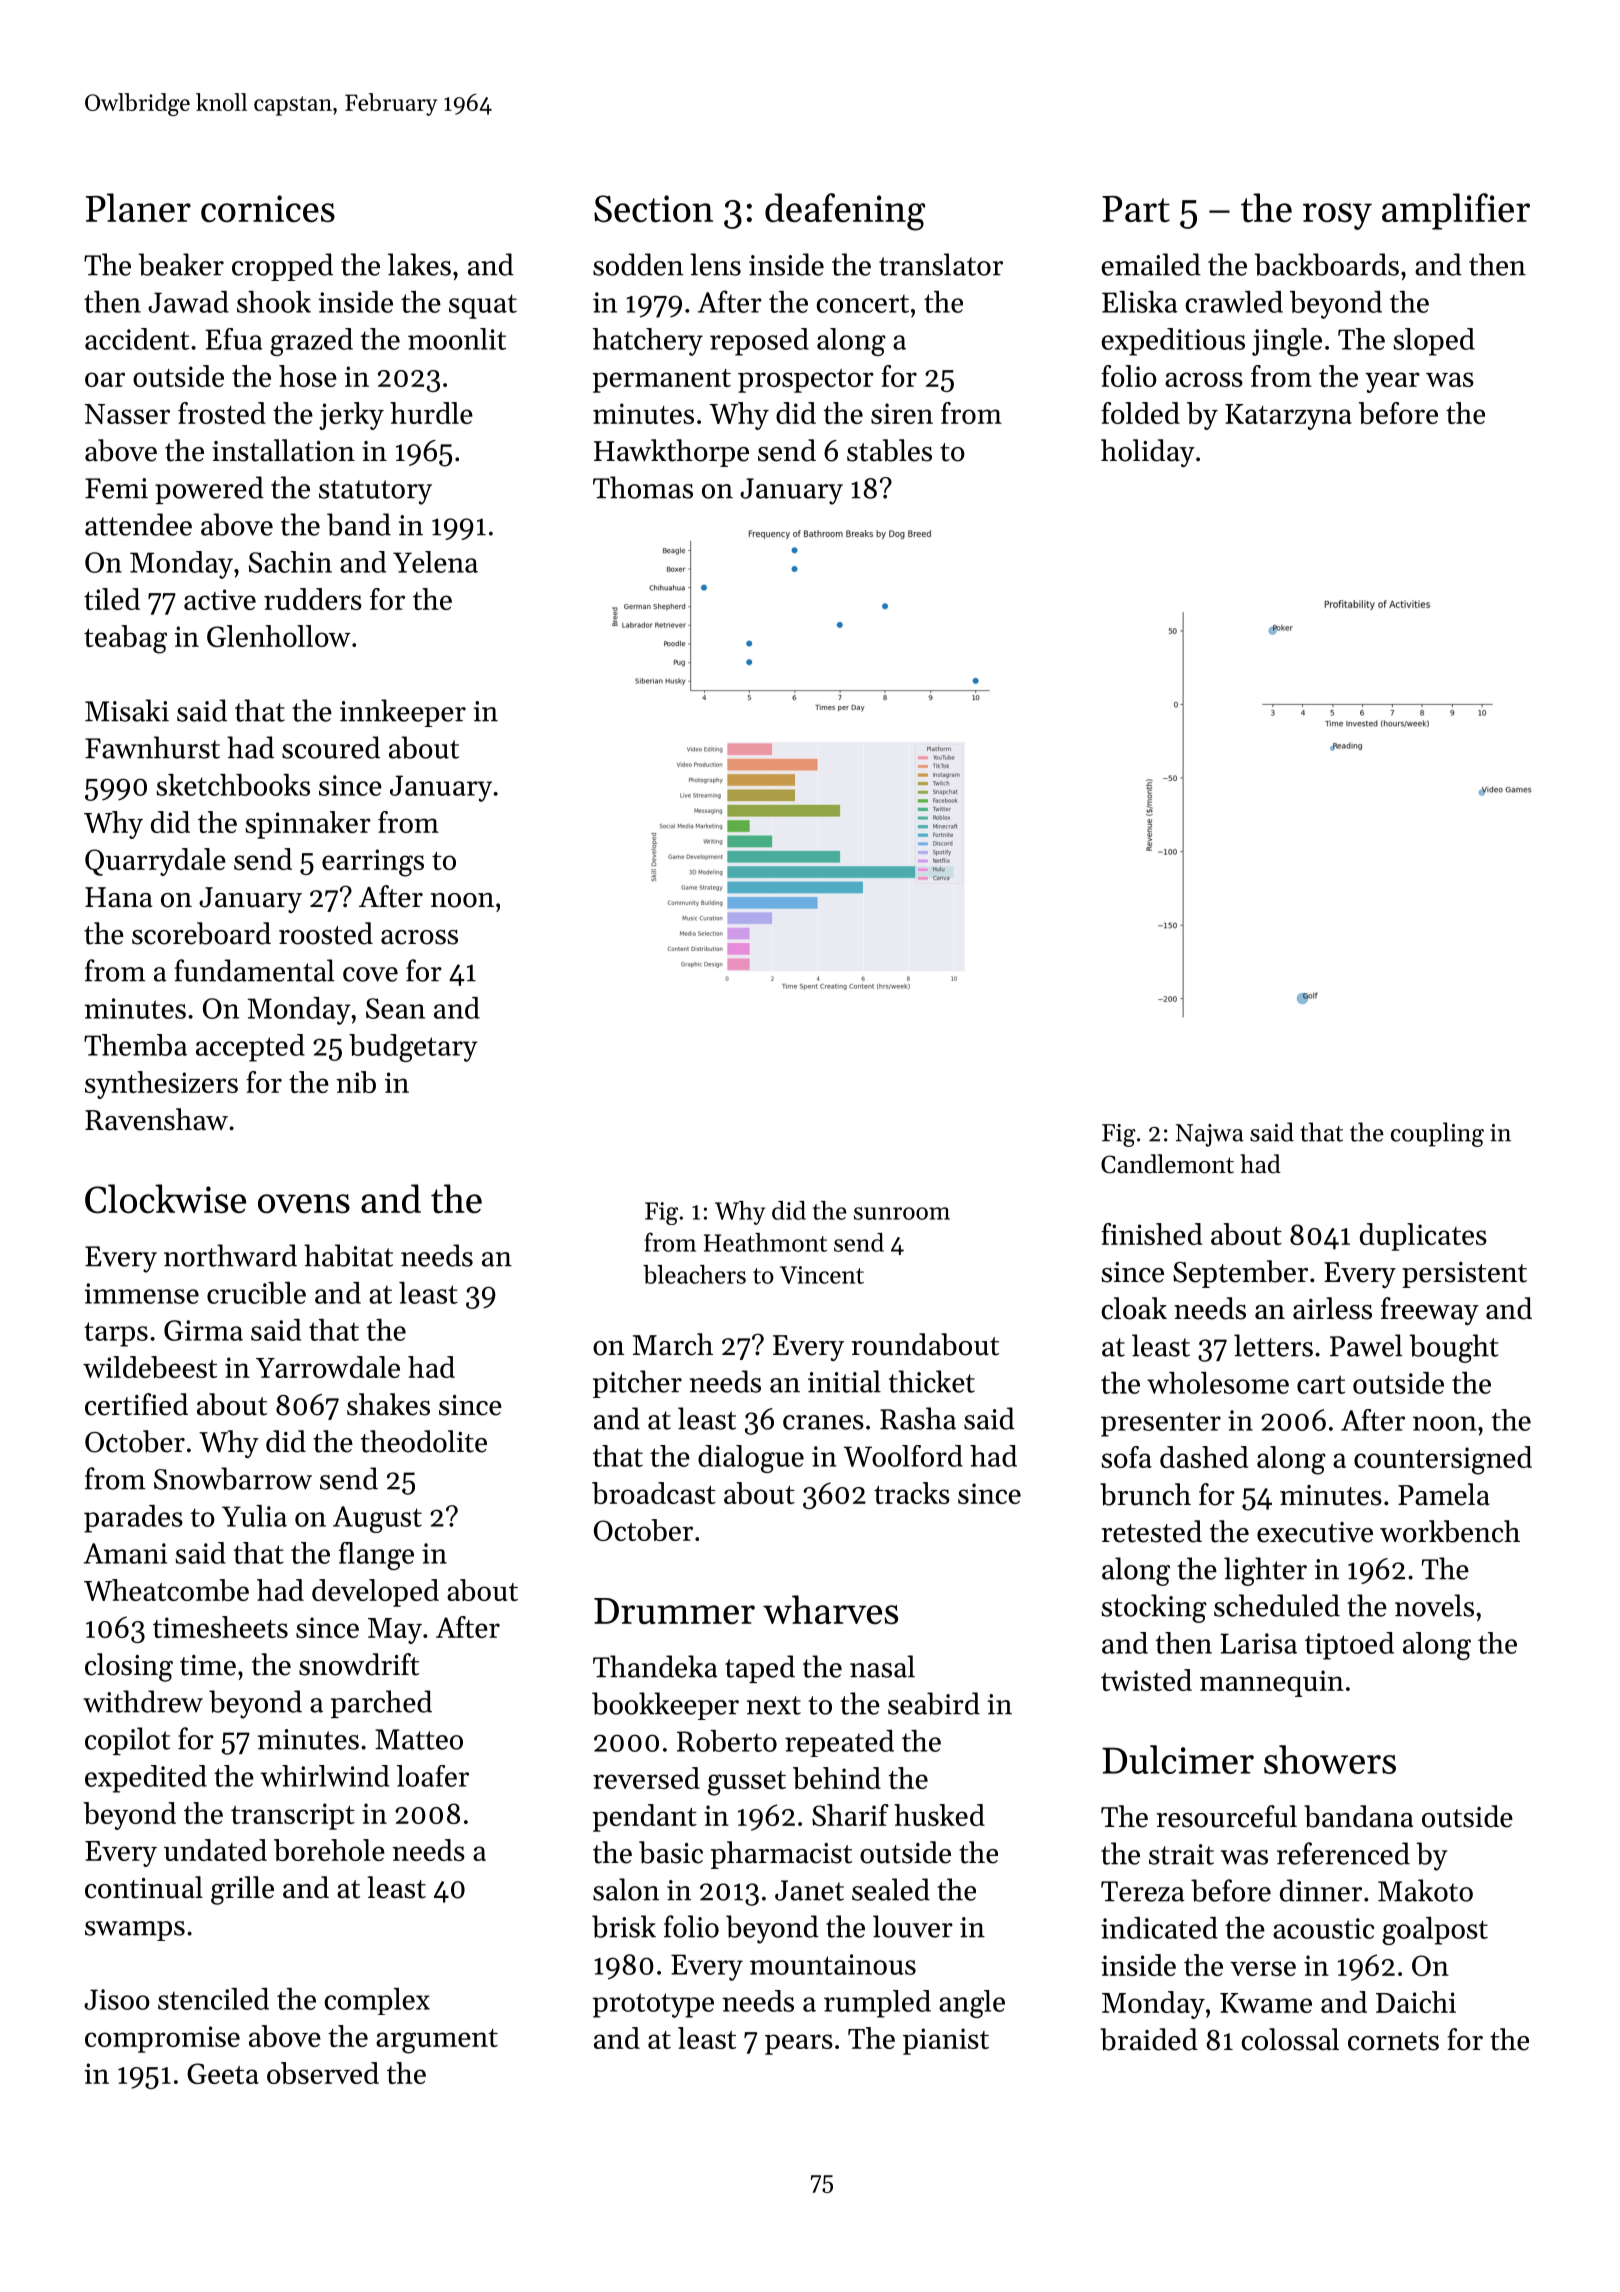 Image resolution: width=1620 pixels, height=2292 pixels. Describe the element at coordinates (268, 209) in the image. I see `cornices` at that location.
